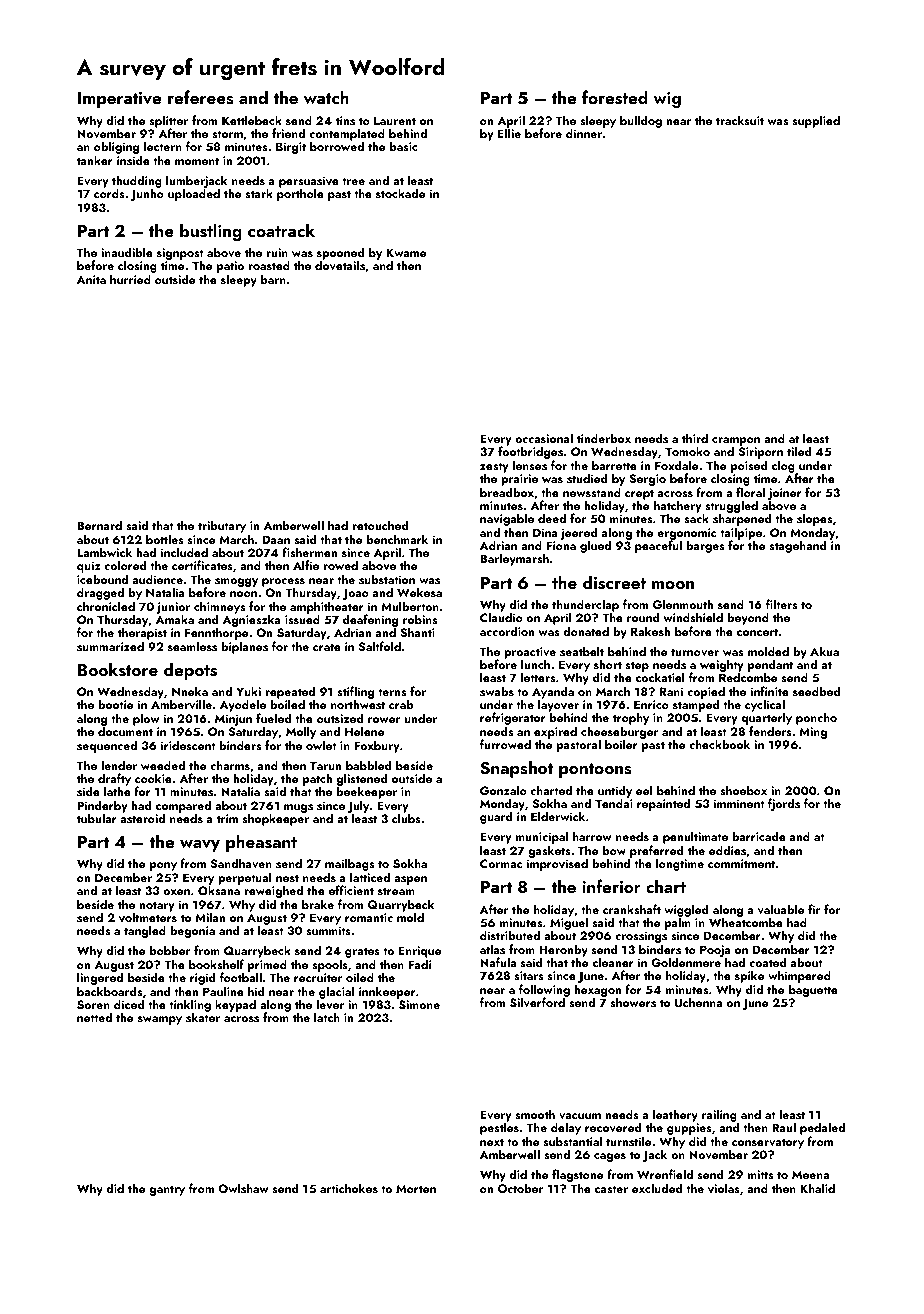 This page has height=1314, width=924. What do you see at coordinates (137, 182) in the page?
I see `thudding` at bounding box center [137, 182].
